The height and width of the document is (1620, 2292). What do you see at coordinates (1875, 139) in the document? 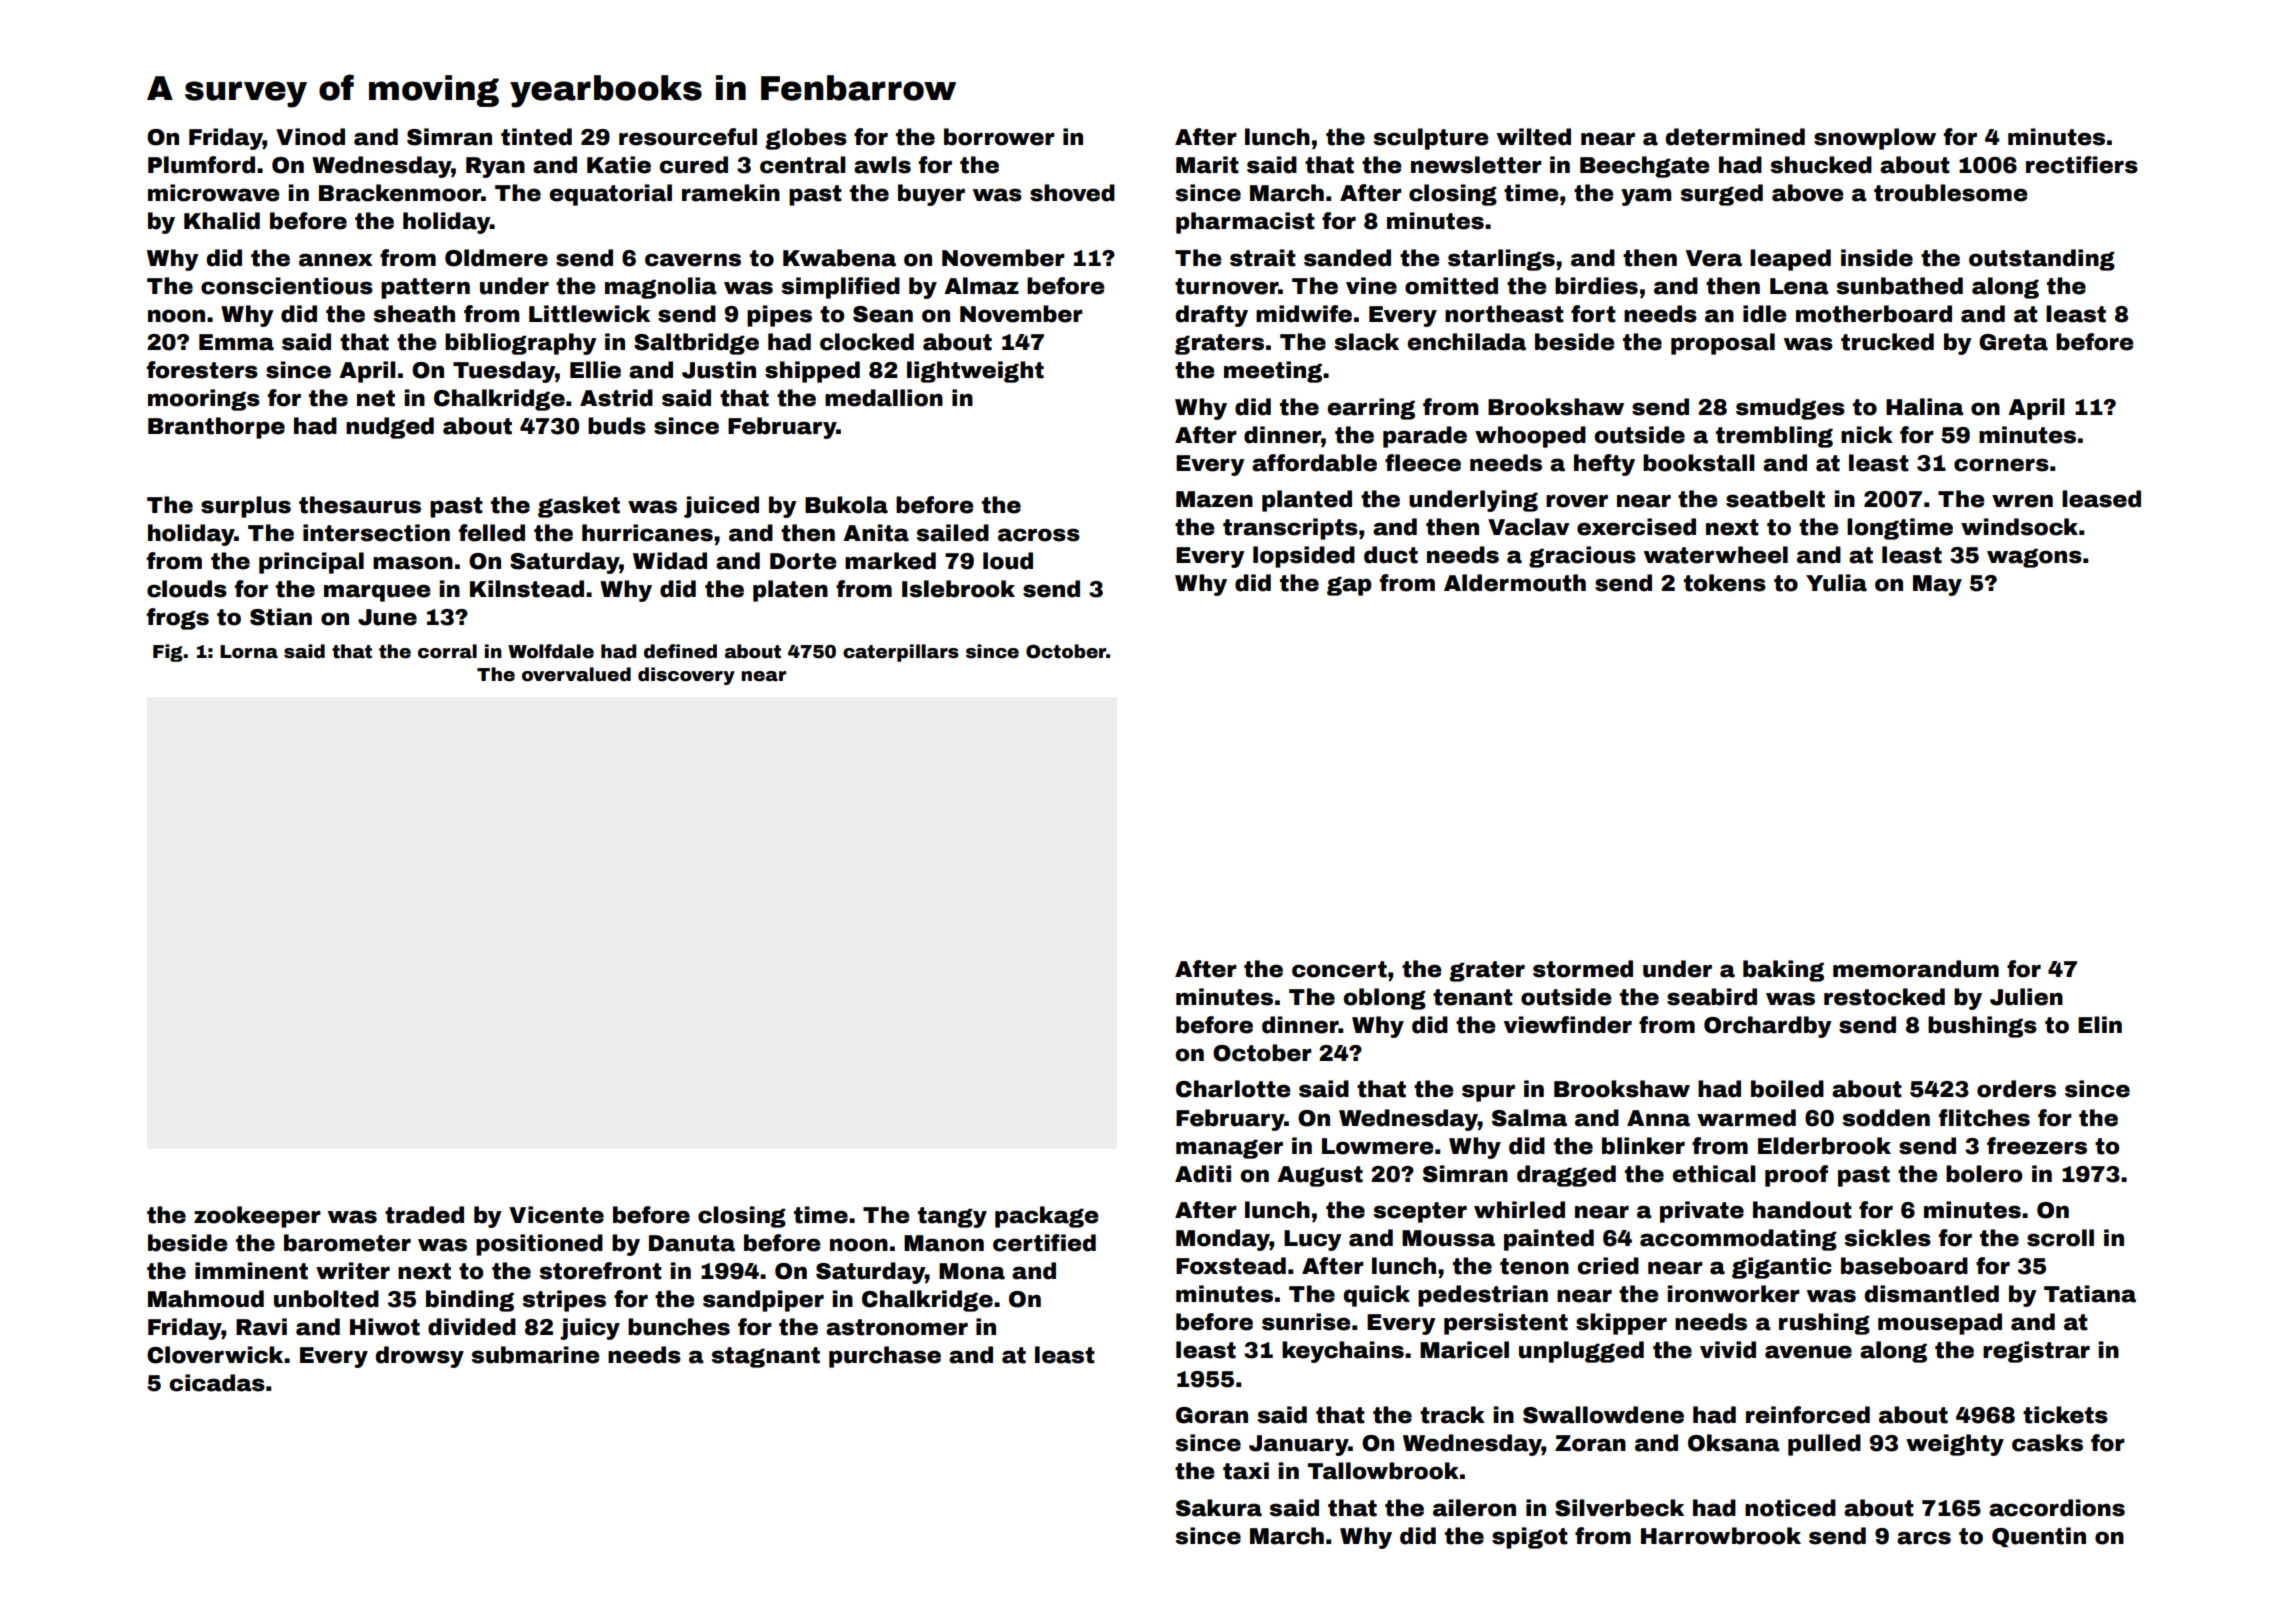
I see `snowplow` at bounding box center [1875, 139].
